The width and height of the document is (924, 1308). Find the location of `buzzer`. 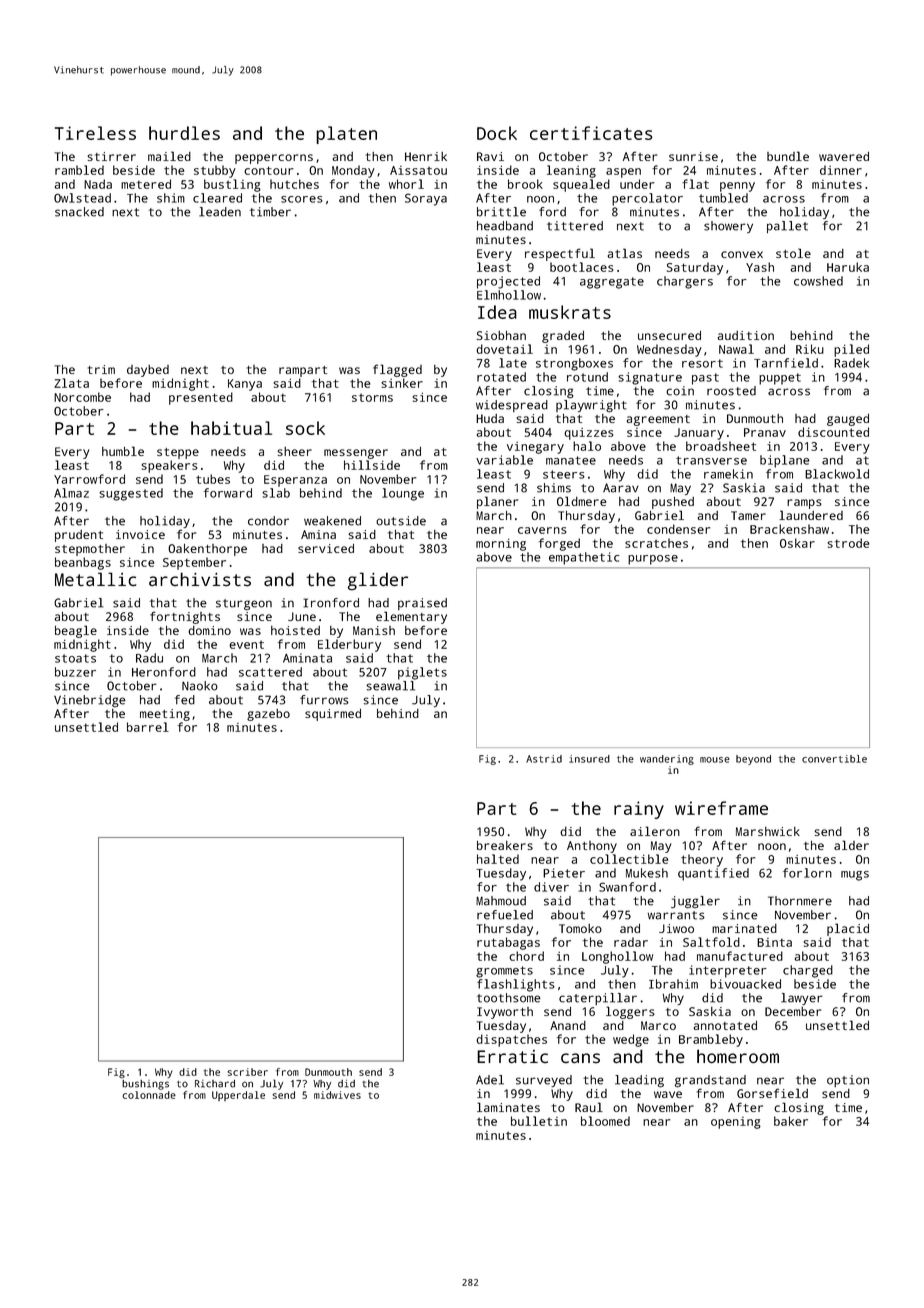

buzzer is located at coordinates (75, 672).
